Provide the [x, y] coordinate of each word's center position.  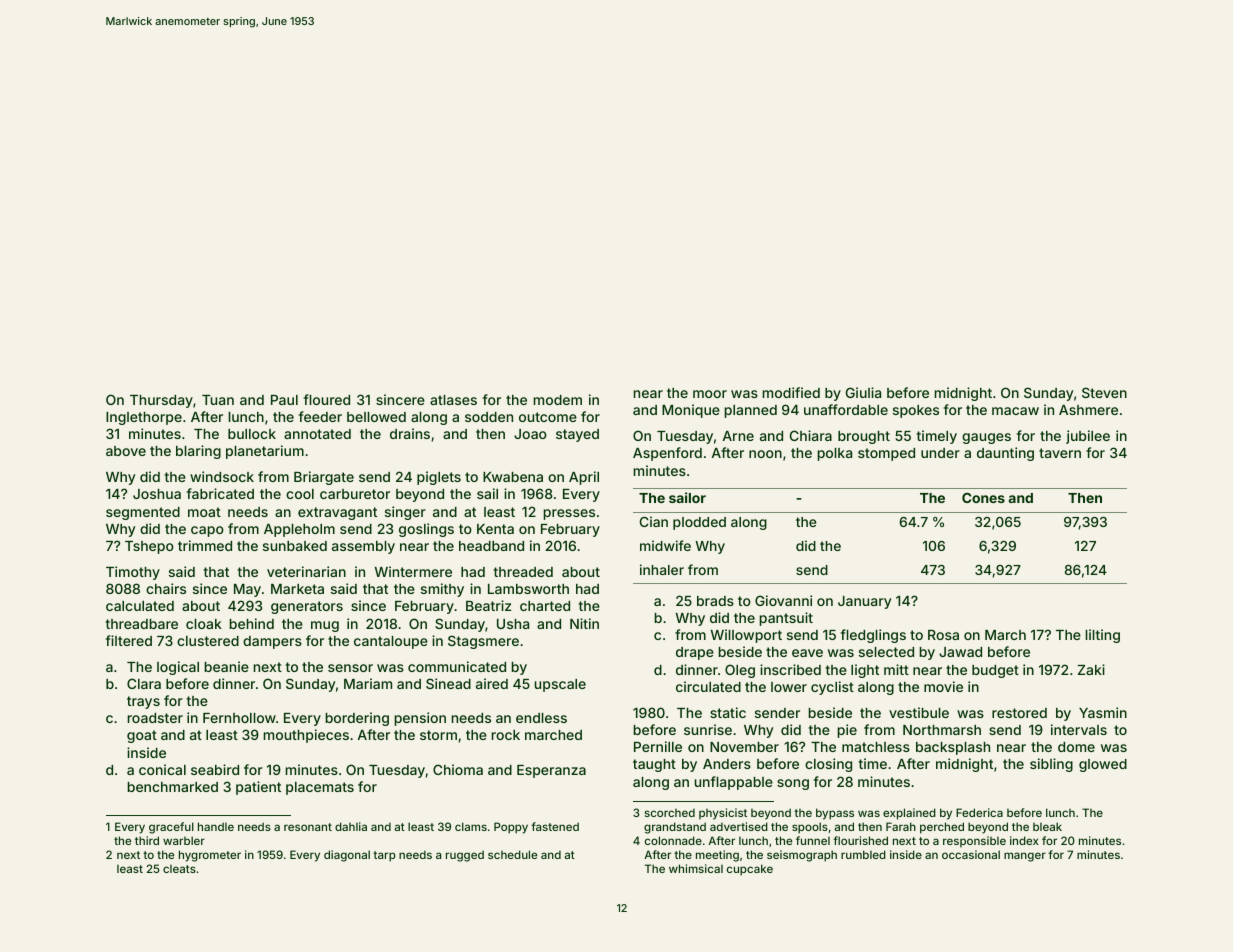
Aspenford [667, 454]
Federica [979, 812]
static [728, 712]
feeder [320, 416]
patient [258, 788]
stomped [886, 454]
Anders [727, 764]
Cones [983, 498]
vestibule [919, 712]
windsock [222, 476]
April [584, 478]
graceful [171, 828]
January [864, 602]
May [247, 590]
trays [143, 702]
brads [715, 601]
